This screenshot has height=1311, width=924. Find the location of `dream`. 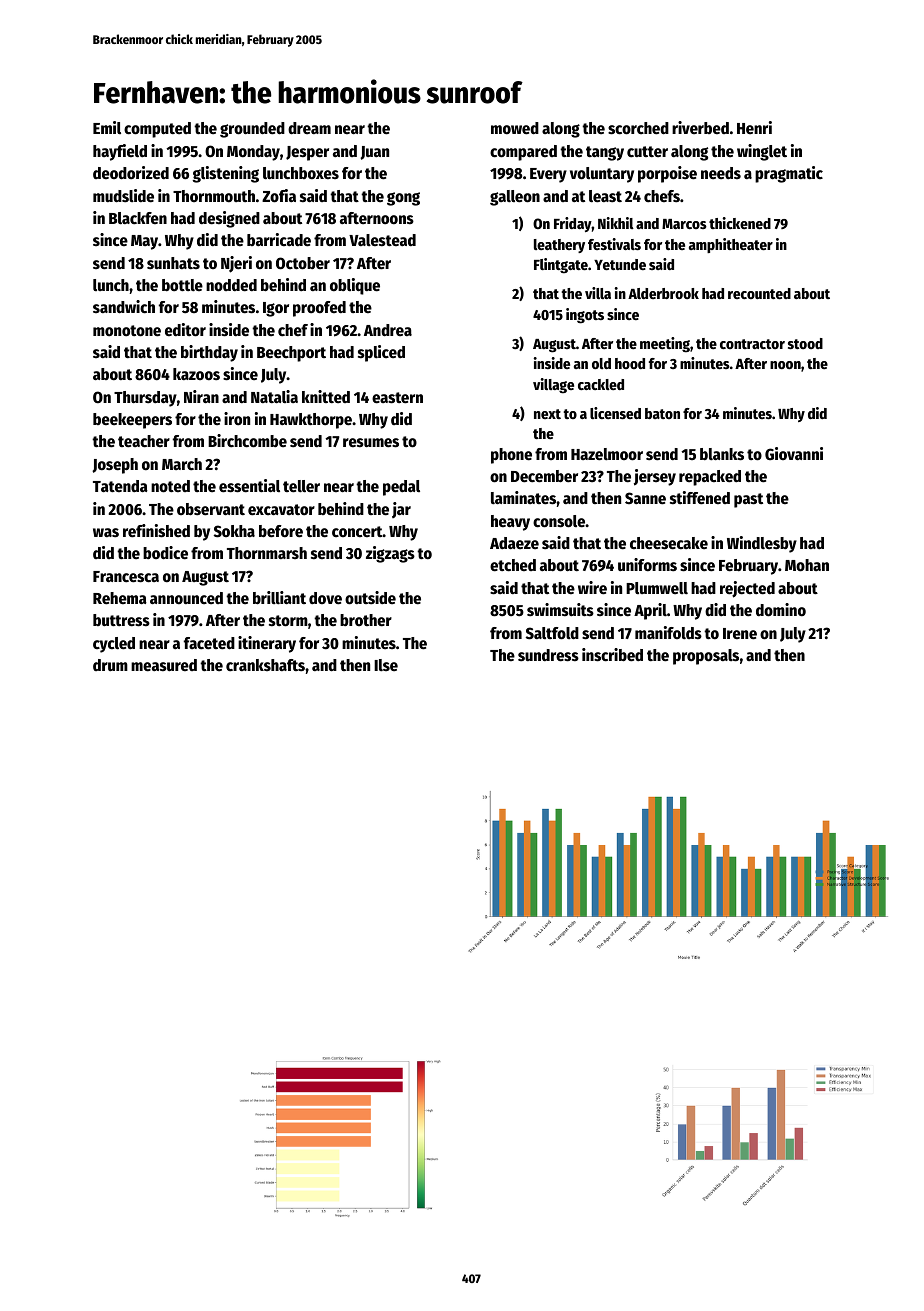

dream is located at coordinates (309, 128).
